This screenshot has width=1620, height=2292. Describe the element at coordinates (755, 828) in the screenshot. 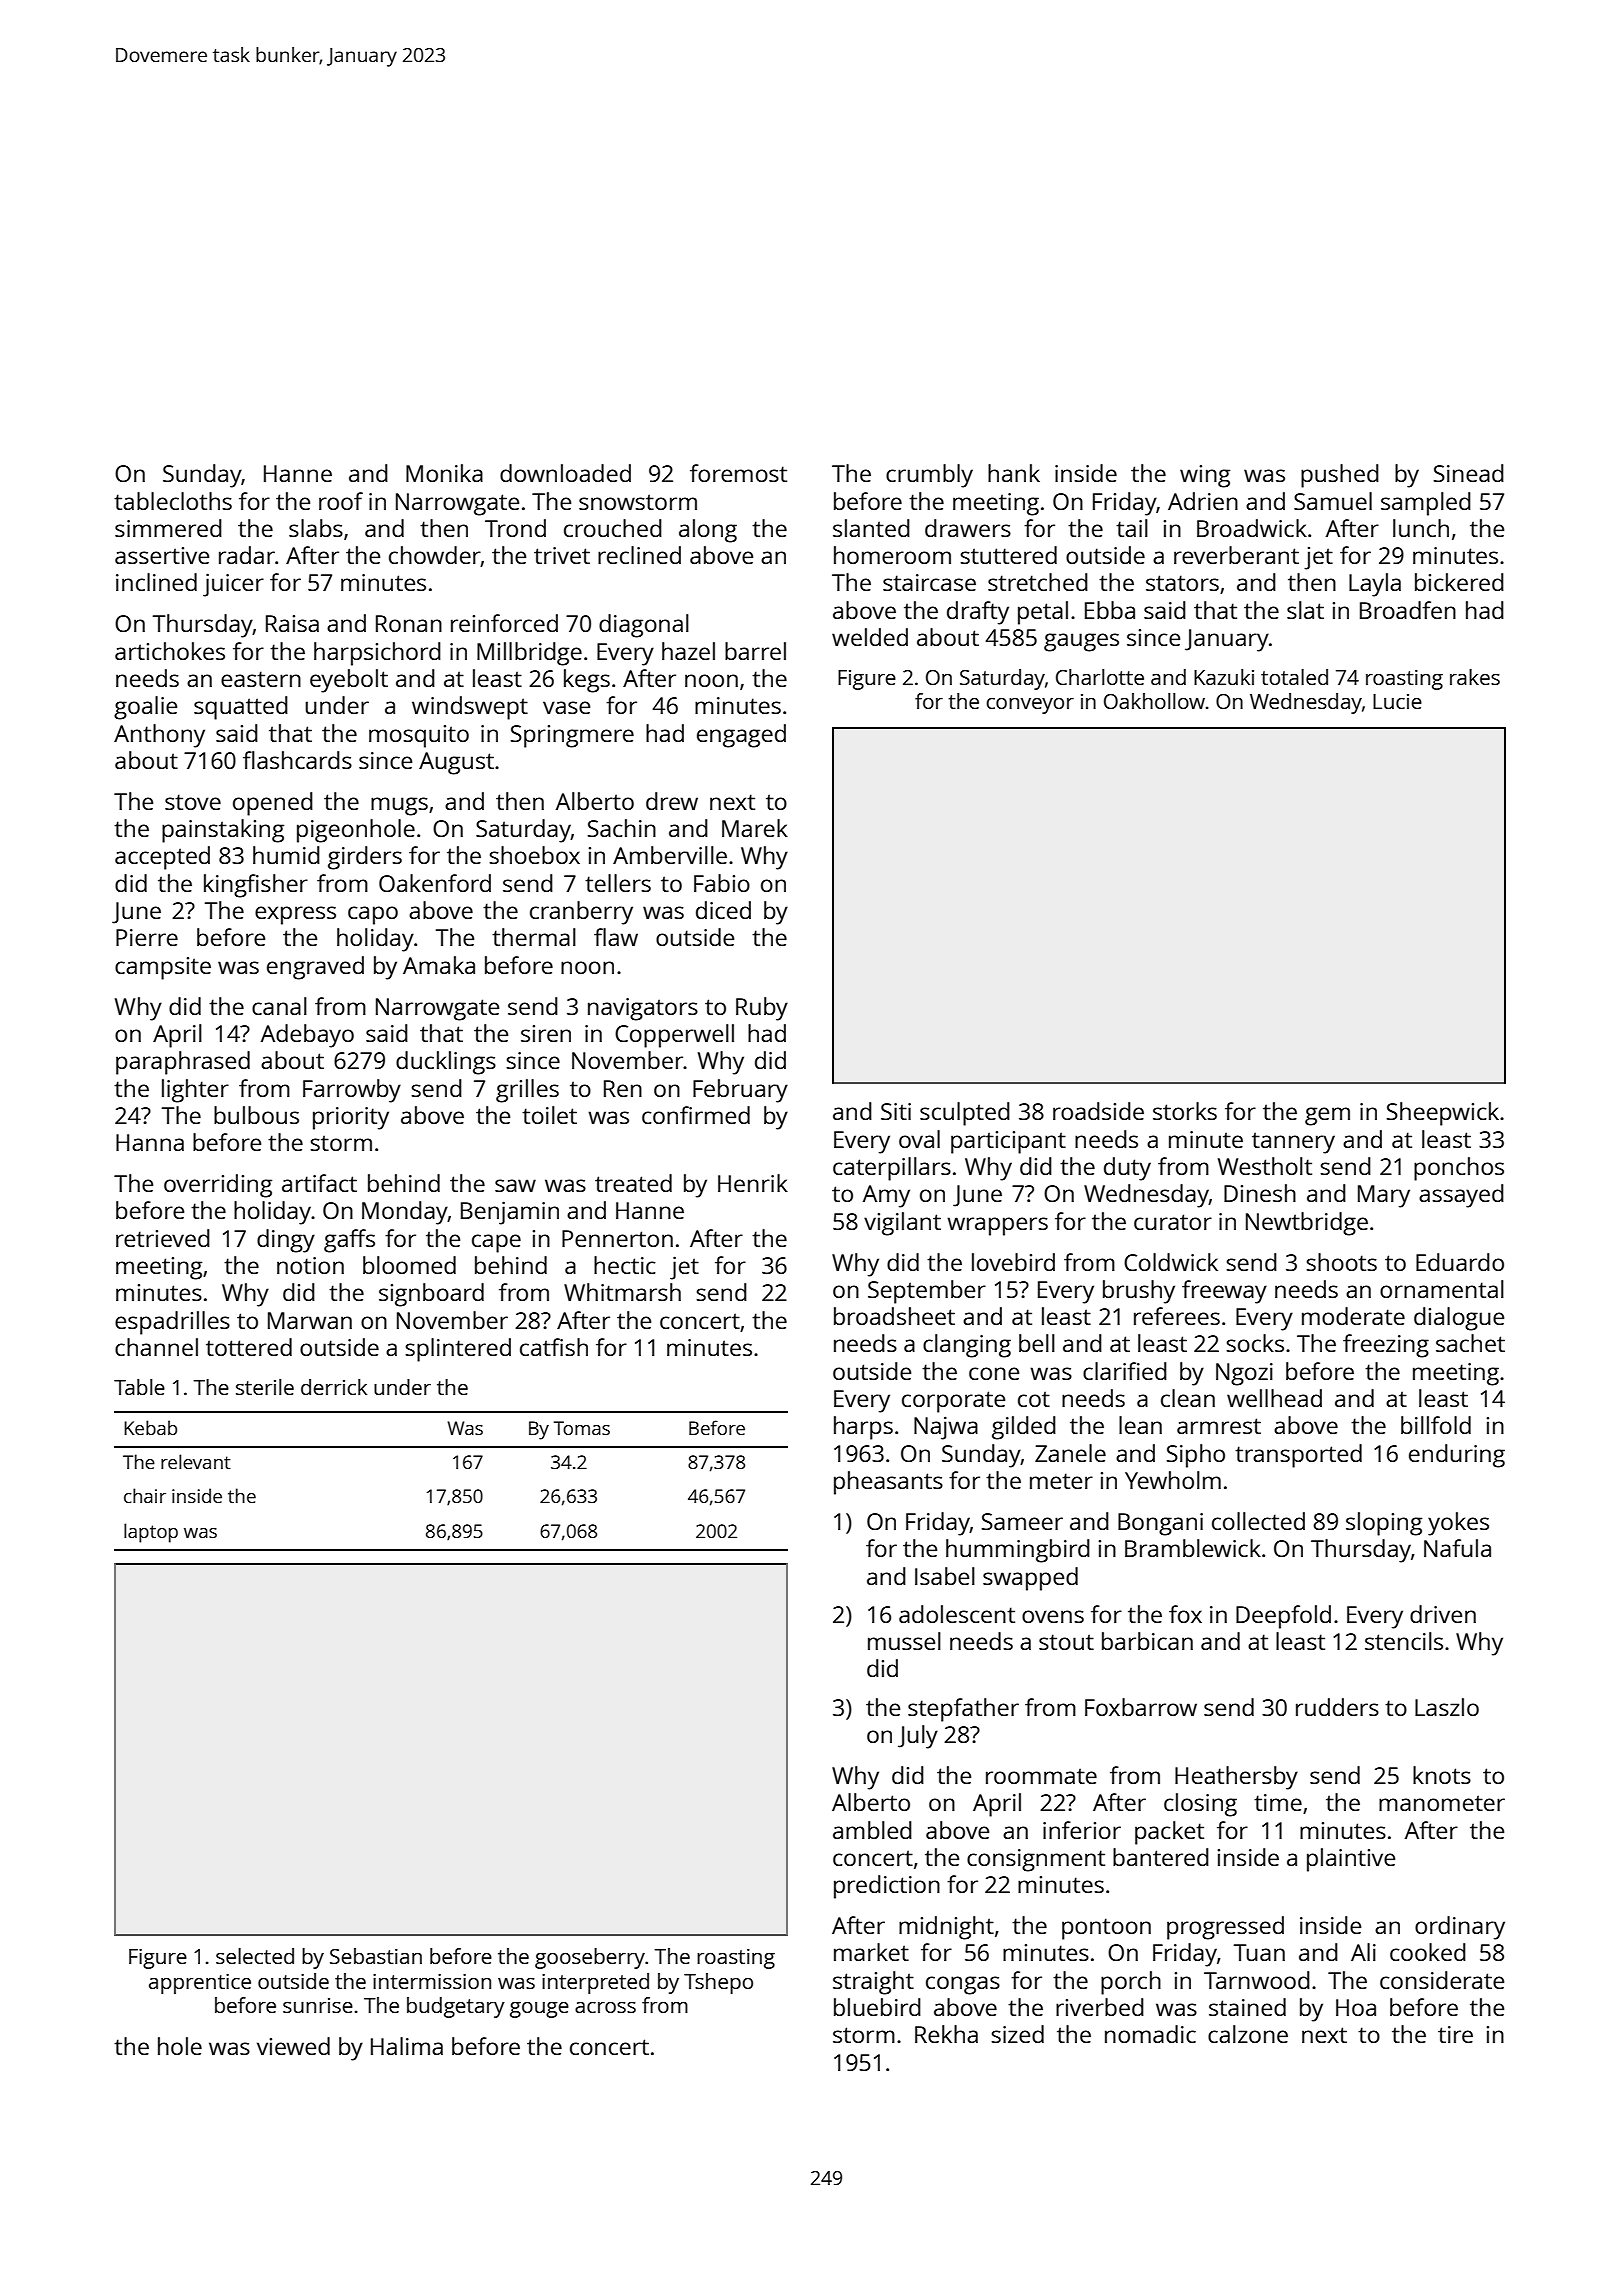

I see `Marek` at that location.
